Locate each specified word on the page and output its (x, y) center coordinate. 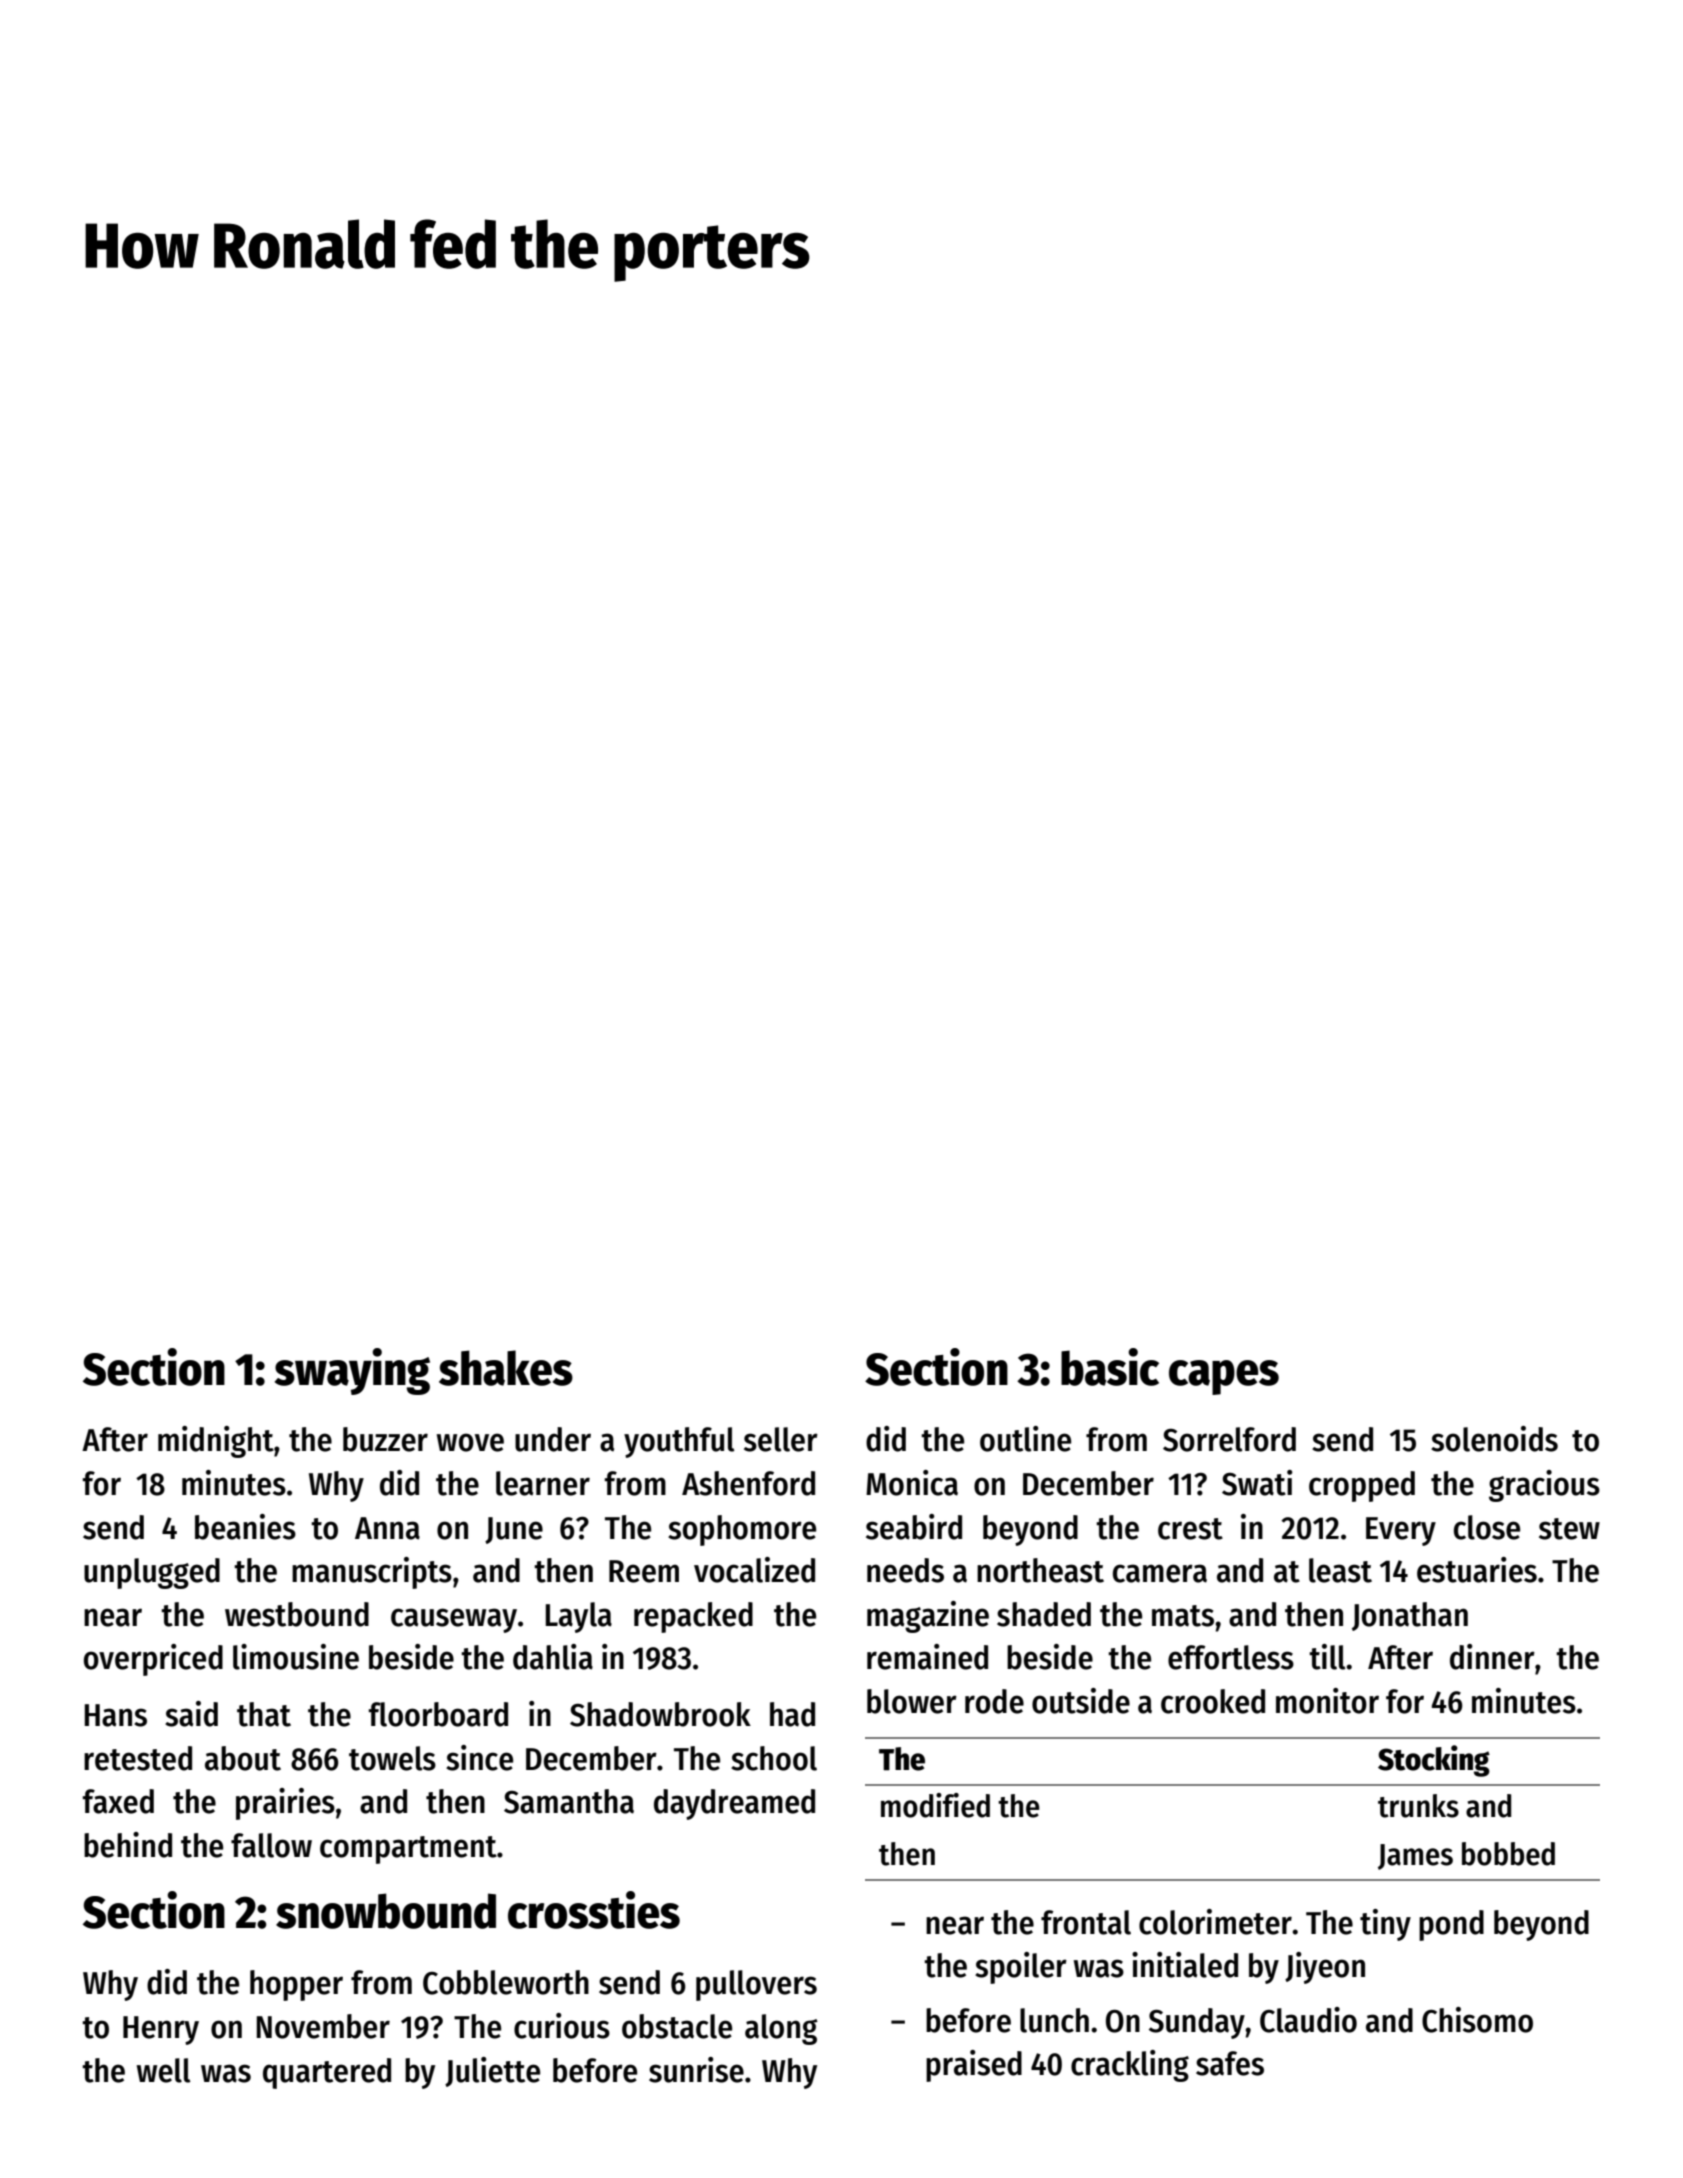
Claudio (1308, 2020)
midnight (216, 1442)
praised (974, 2066)
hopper (296, 1985)
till (1327, 1657)
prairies (285, 1804)
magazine (928, 1617)
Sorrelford (1229, 1439)
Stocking (1434, 1761)
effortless (1231, 1657)
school (774, 1758)
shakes (506, 1368)
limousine (296, 1657)
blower (912, 1701)
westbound (297, 1614)
